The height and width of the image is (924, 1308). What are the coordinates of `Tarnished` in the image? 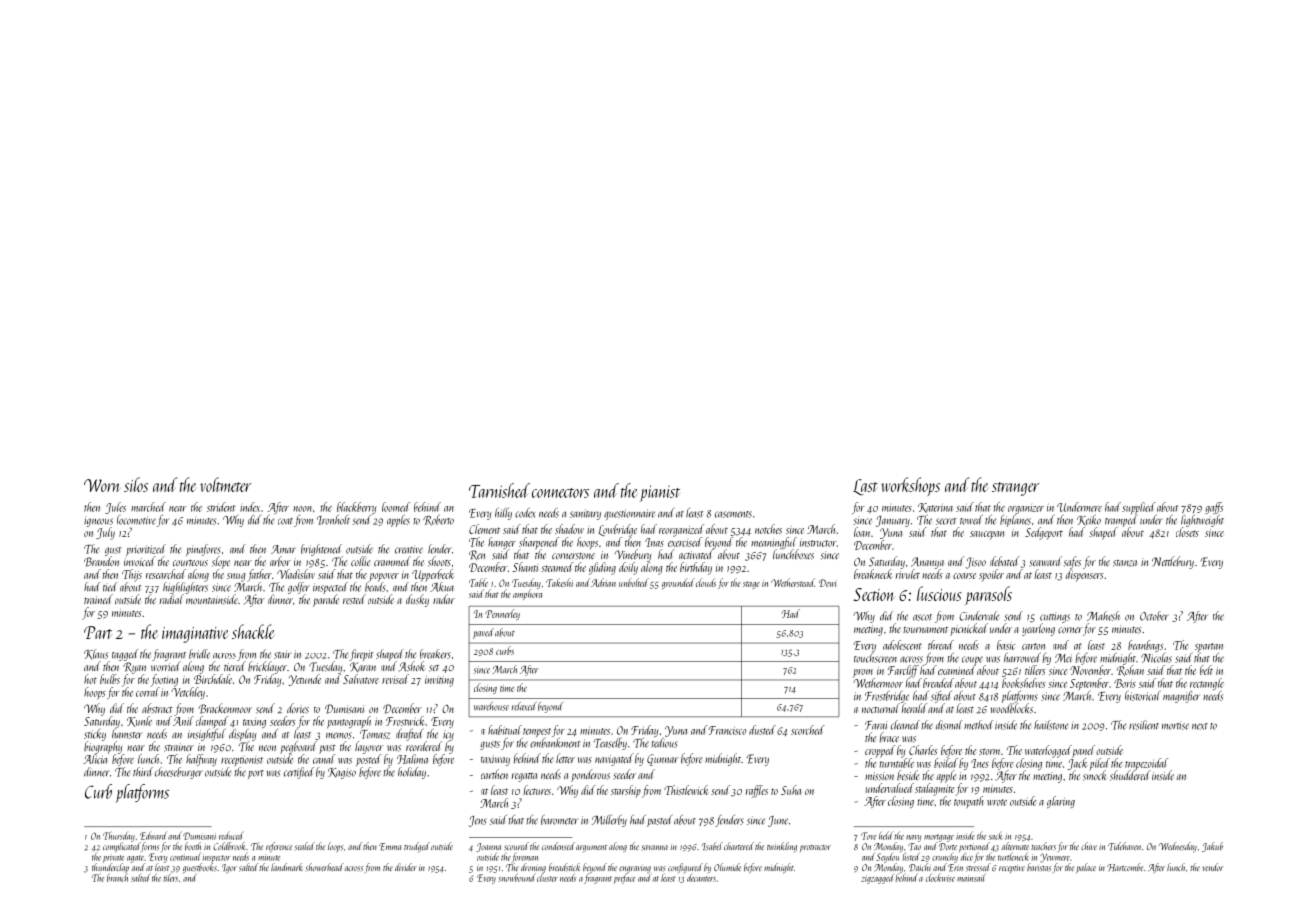 It's located at (499, 490).
